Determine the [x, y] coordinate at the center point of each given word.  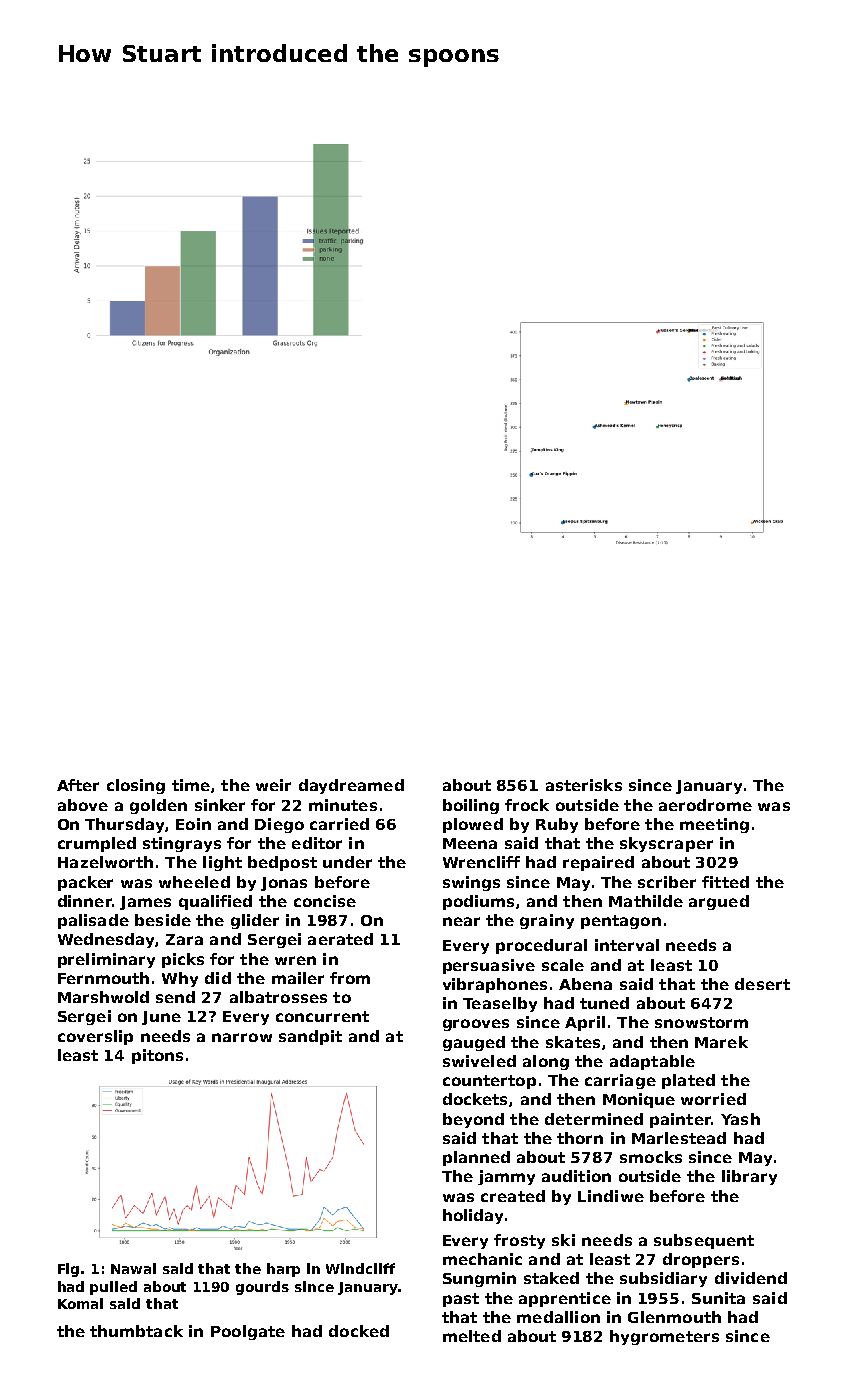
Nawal [133, 1268]
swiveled [479, 1061]
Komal [80, 1303]
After [78, 785]
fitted [725, 882]
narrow [242, 1037]
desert [762, 984]
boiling [471, 806]
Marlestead [679, 1138]
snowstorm [701, 1022]
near [461, 921]
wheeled [194, 882]
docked [359, 1331]
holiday [473, 1216]
